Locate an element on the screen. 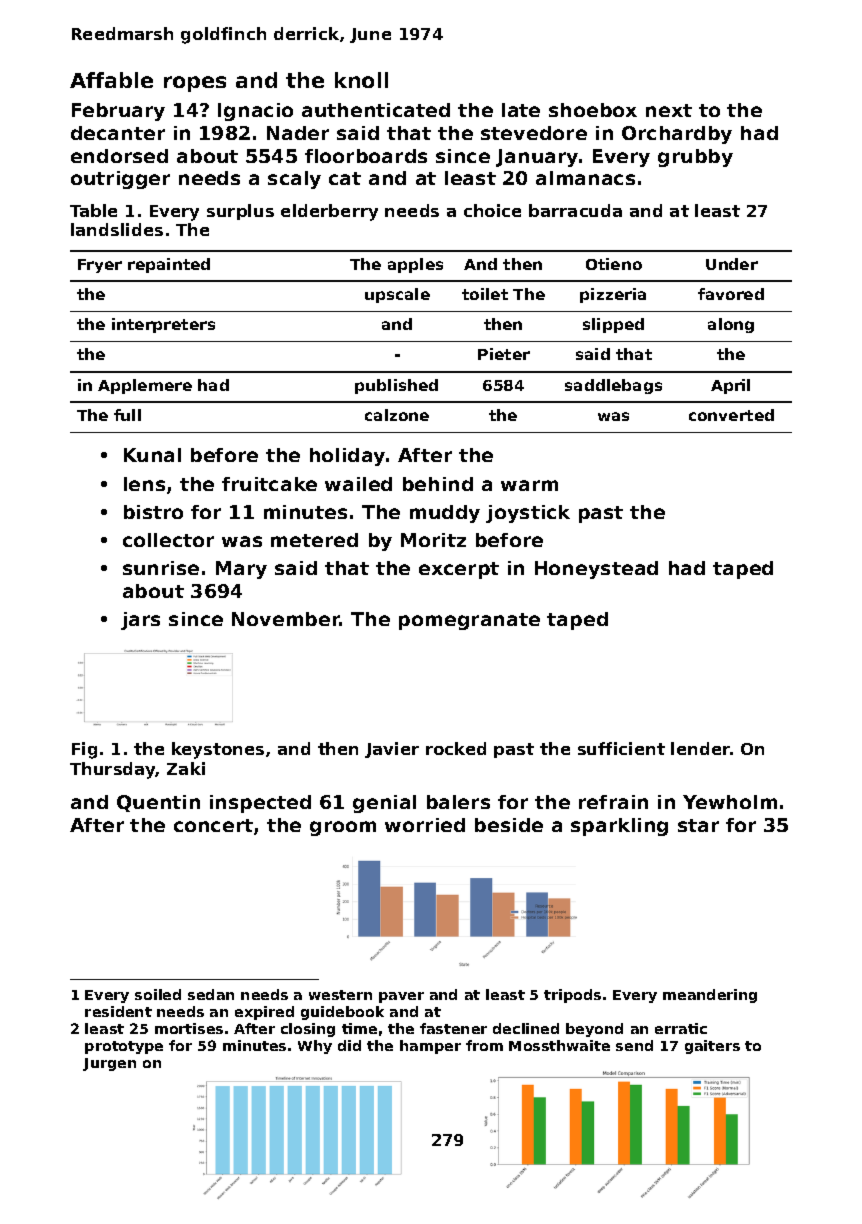 This screenshot has height=1224, width=862. inspected is located at coordinates (260, 804).
